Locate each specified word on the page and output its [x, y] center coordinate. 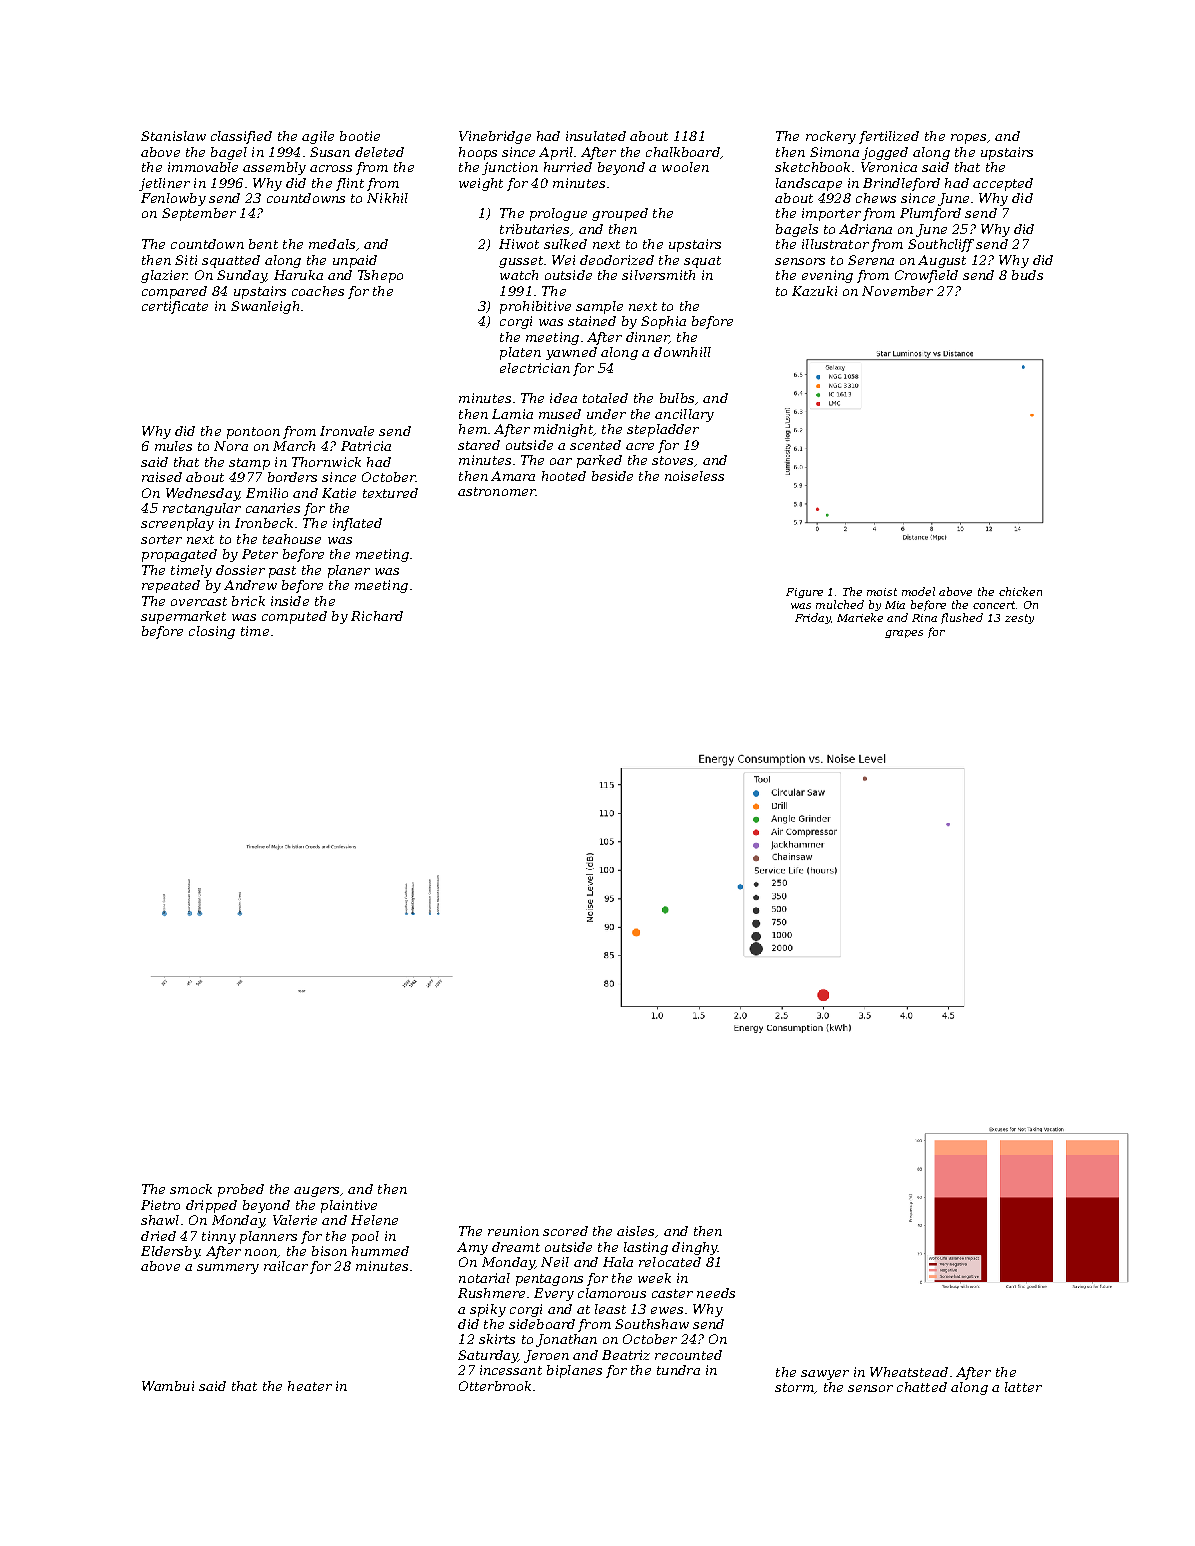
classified [241, 137]
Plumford [930, 214]
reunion [513, 1231]
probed [241, 1190]
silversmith [658, 275]
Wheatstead [909, 1372]
